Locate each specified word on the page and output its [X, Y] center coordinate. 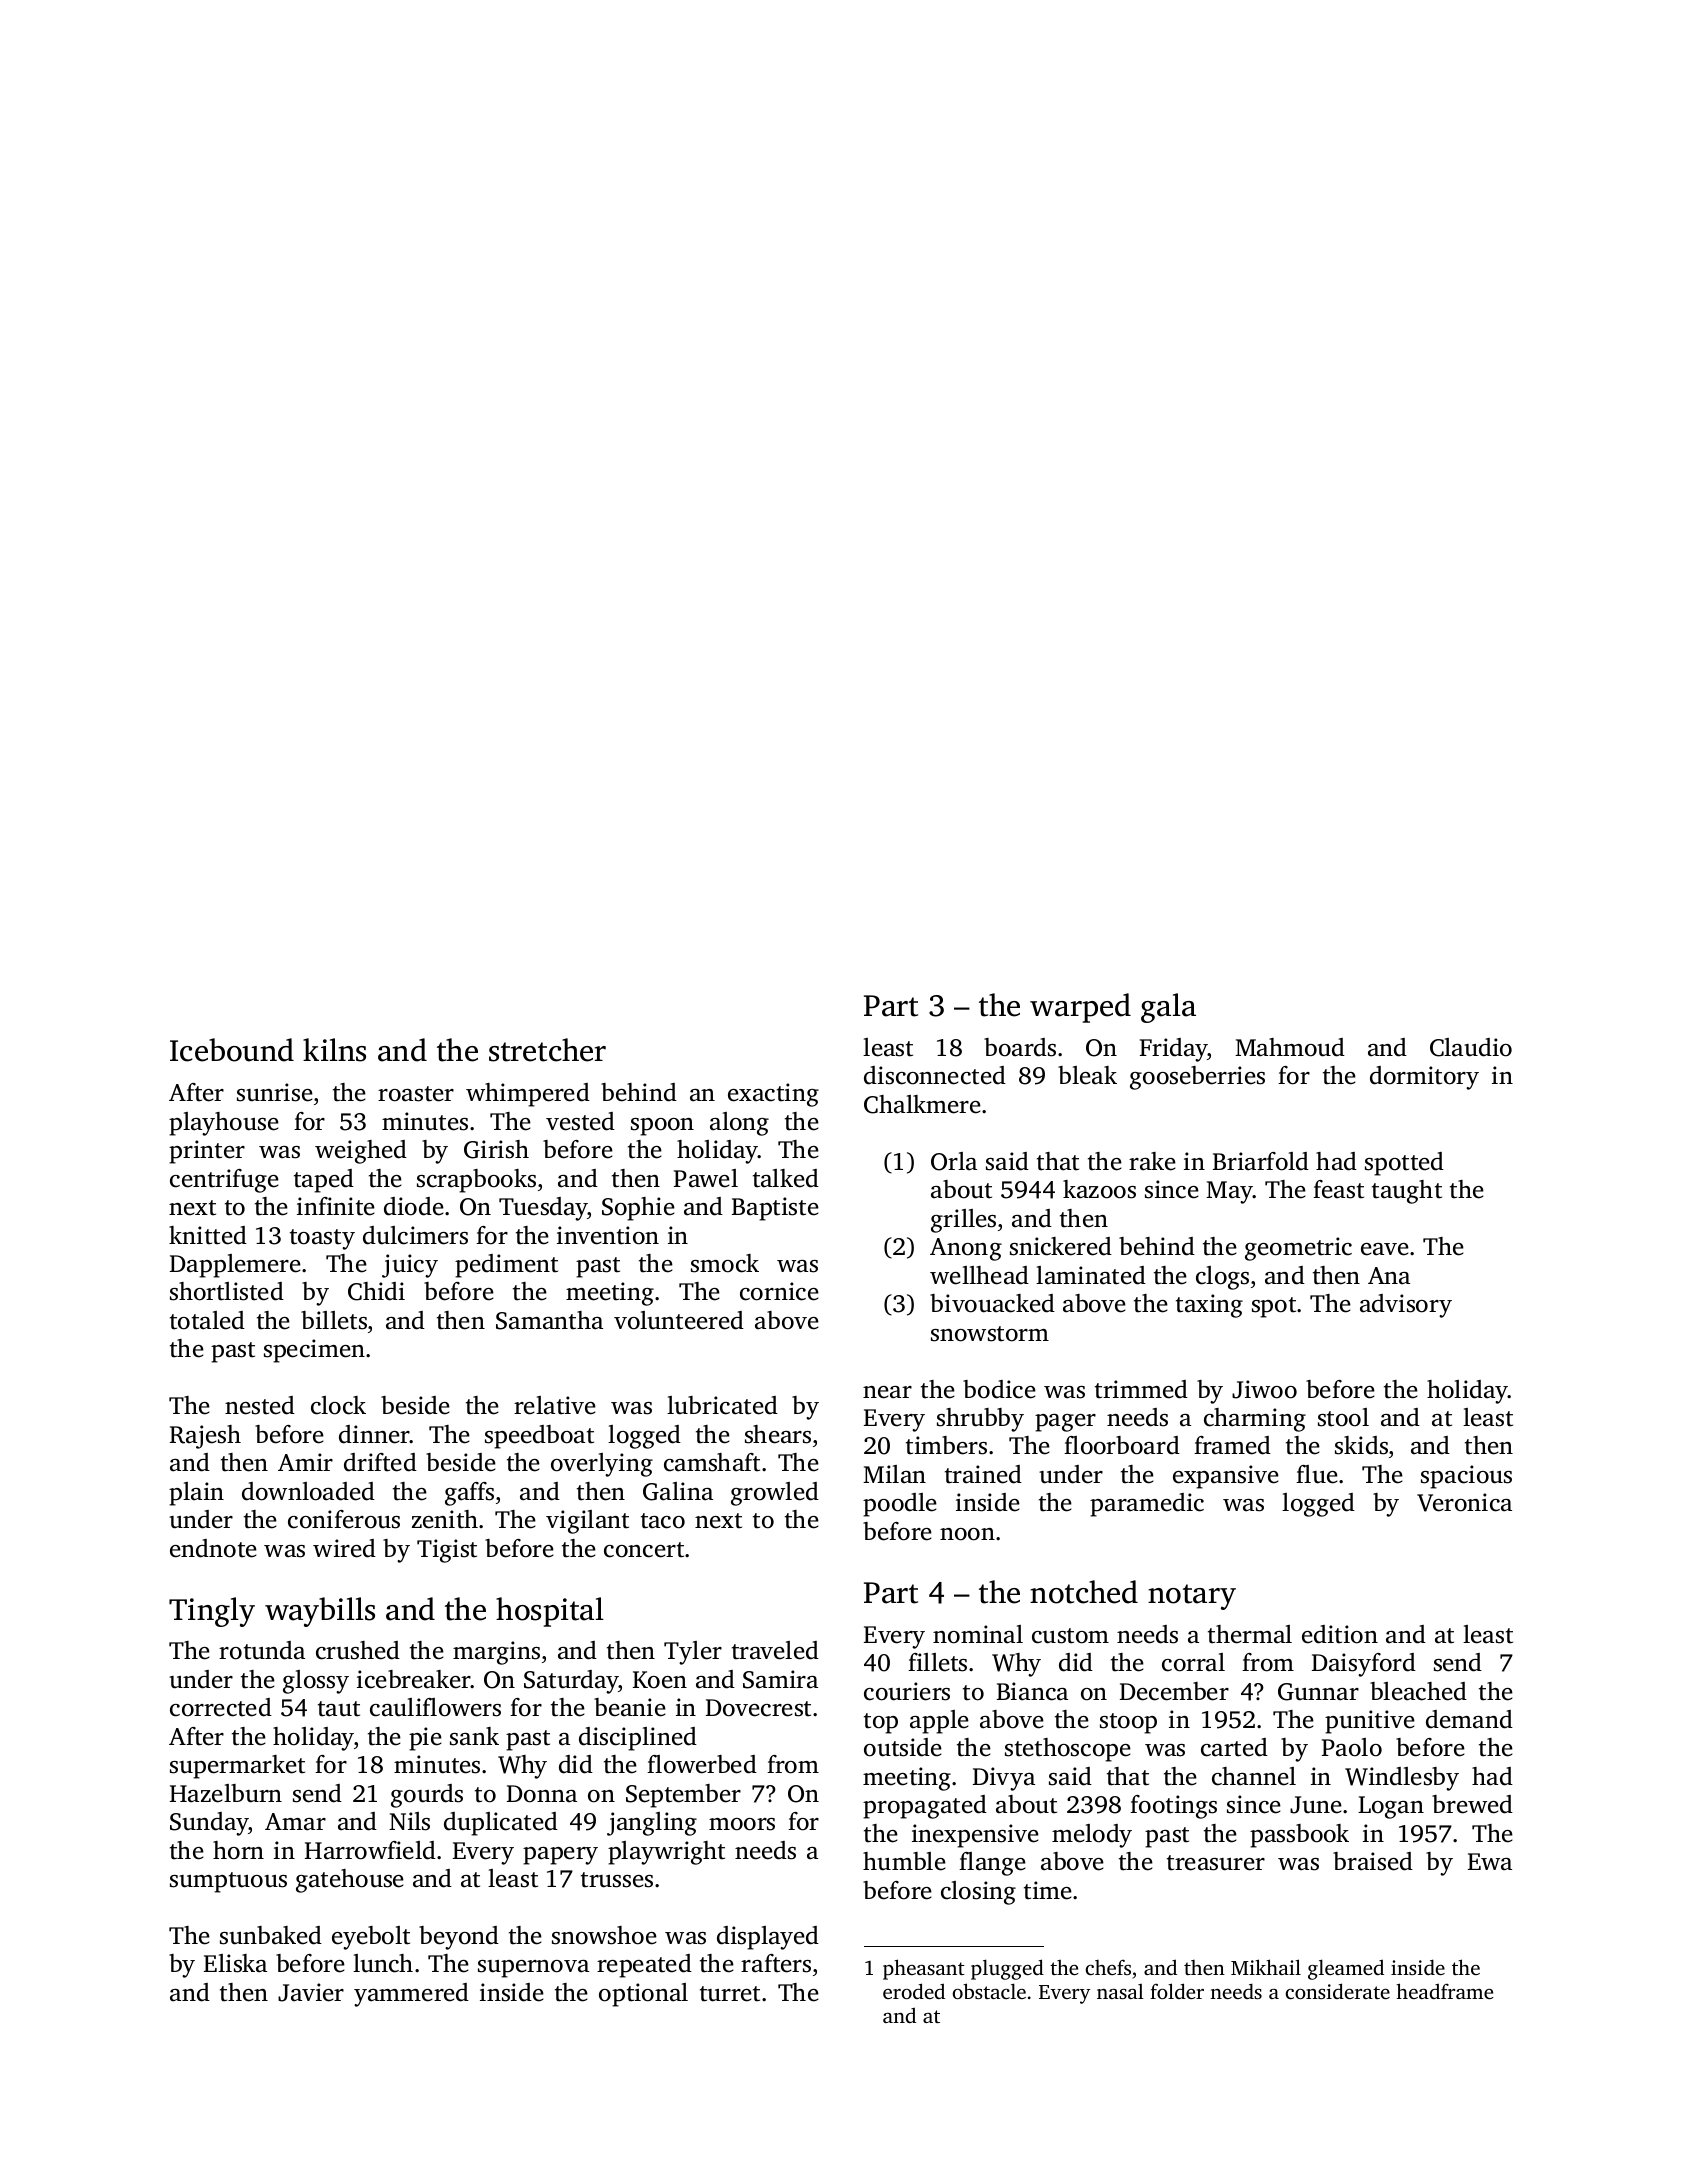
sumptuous [228, 1882]
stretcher [547, 1050]
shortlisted [227, 1291]
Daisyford [1364, 1665]
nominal [978, 1634]
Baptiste [775, 1209]
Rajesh [205, 1437]
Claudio [1471, 1047]
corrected [221, 1707]
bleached [1418, 1691]
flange [992, 1864]
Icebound [232, 1050]
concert [644, 1550]
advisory [1406, 1306]
